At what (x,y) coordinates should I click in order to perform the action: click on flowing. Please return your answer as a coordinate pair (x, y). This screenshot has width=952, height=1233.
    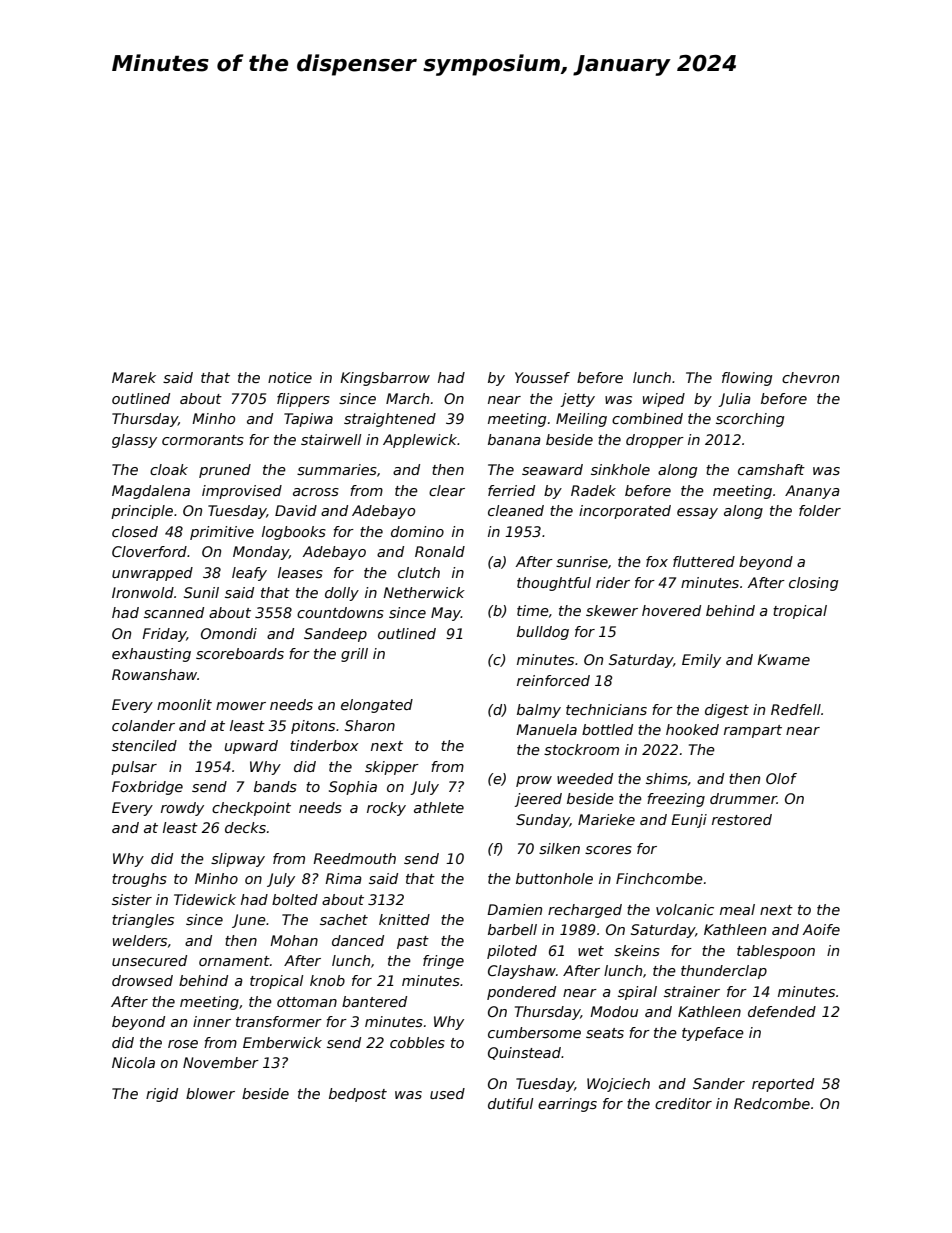
    Looking at the image, I should click on (747, 379).
